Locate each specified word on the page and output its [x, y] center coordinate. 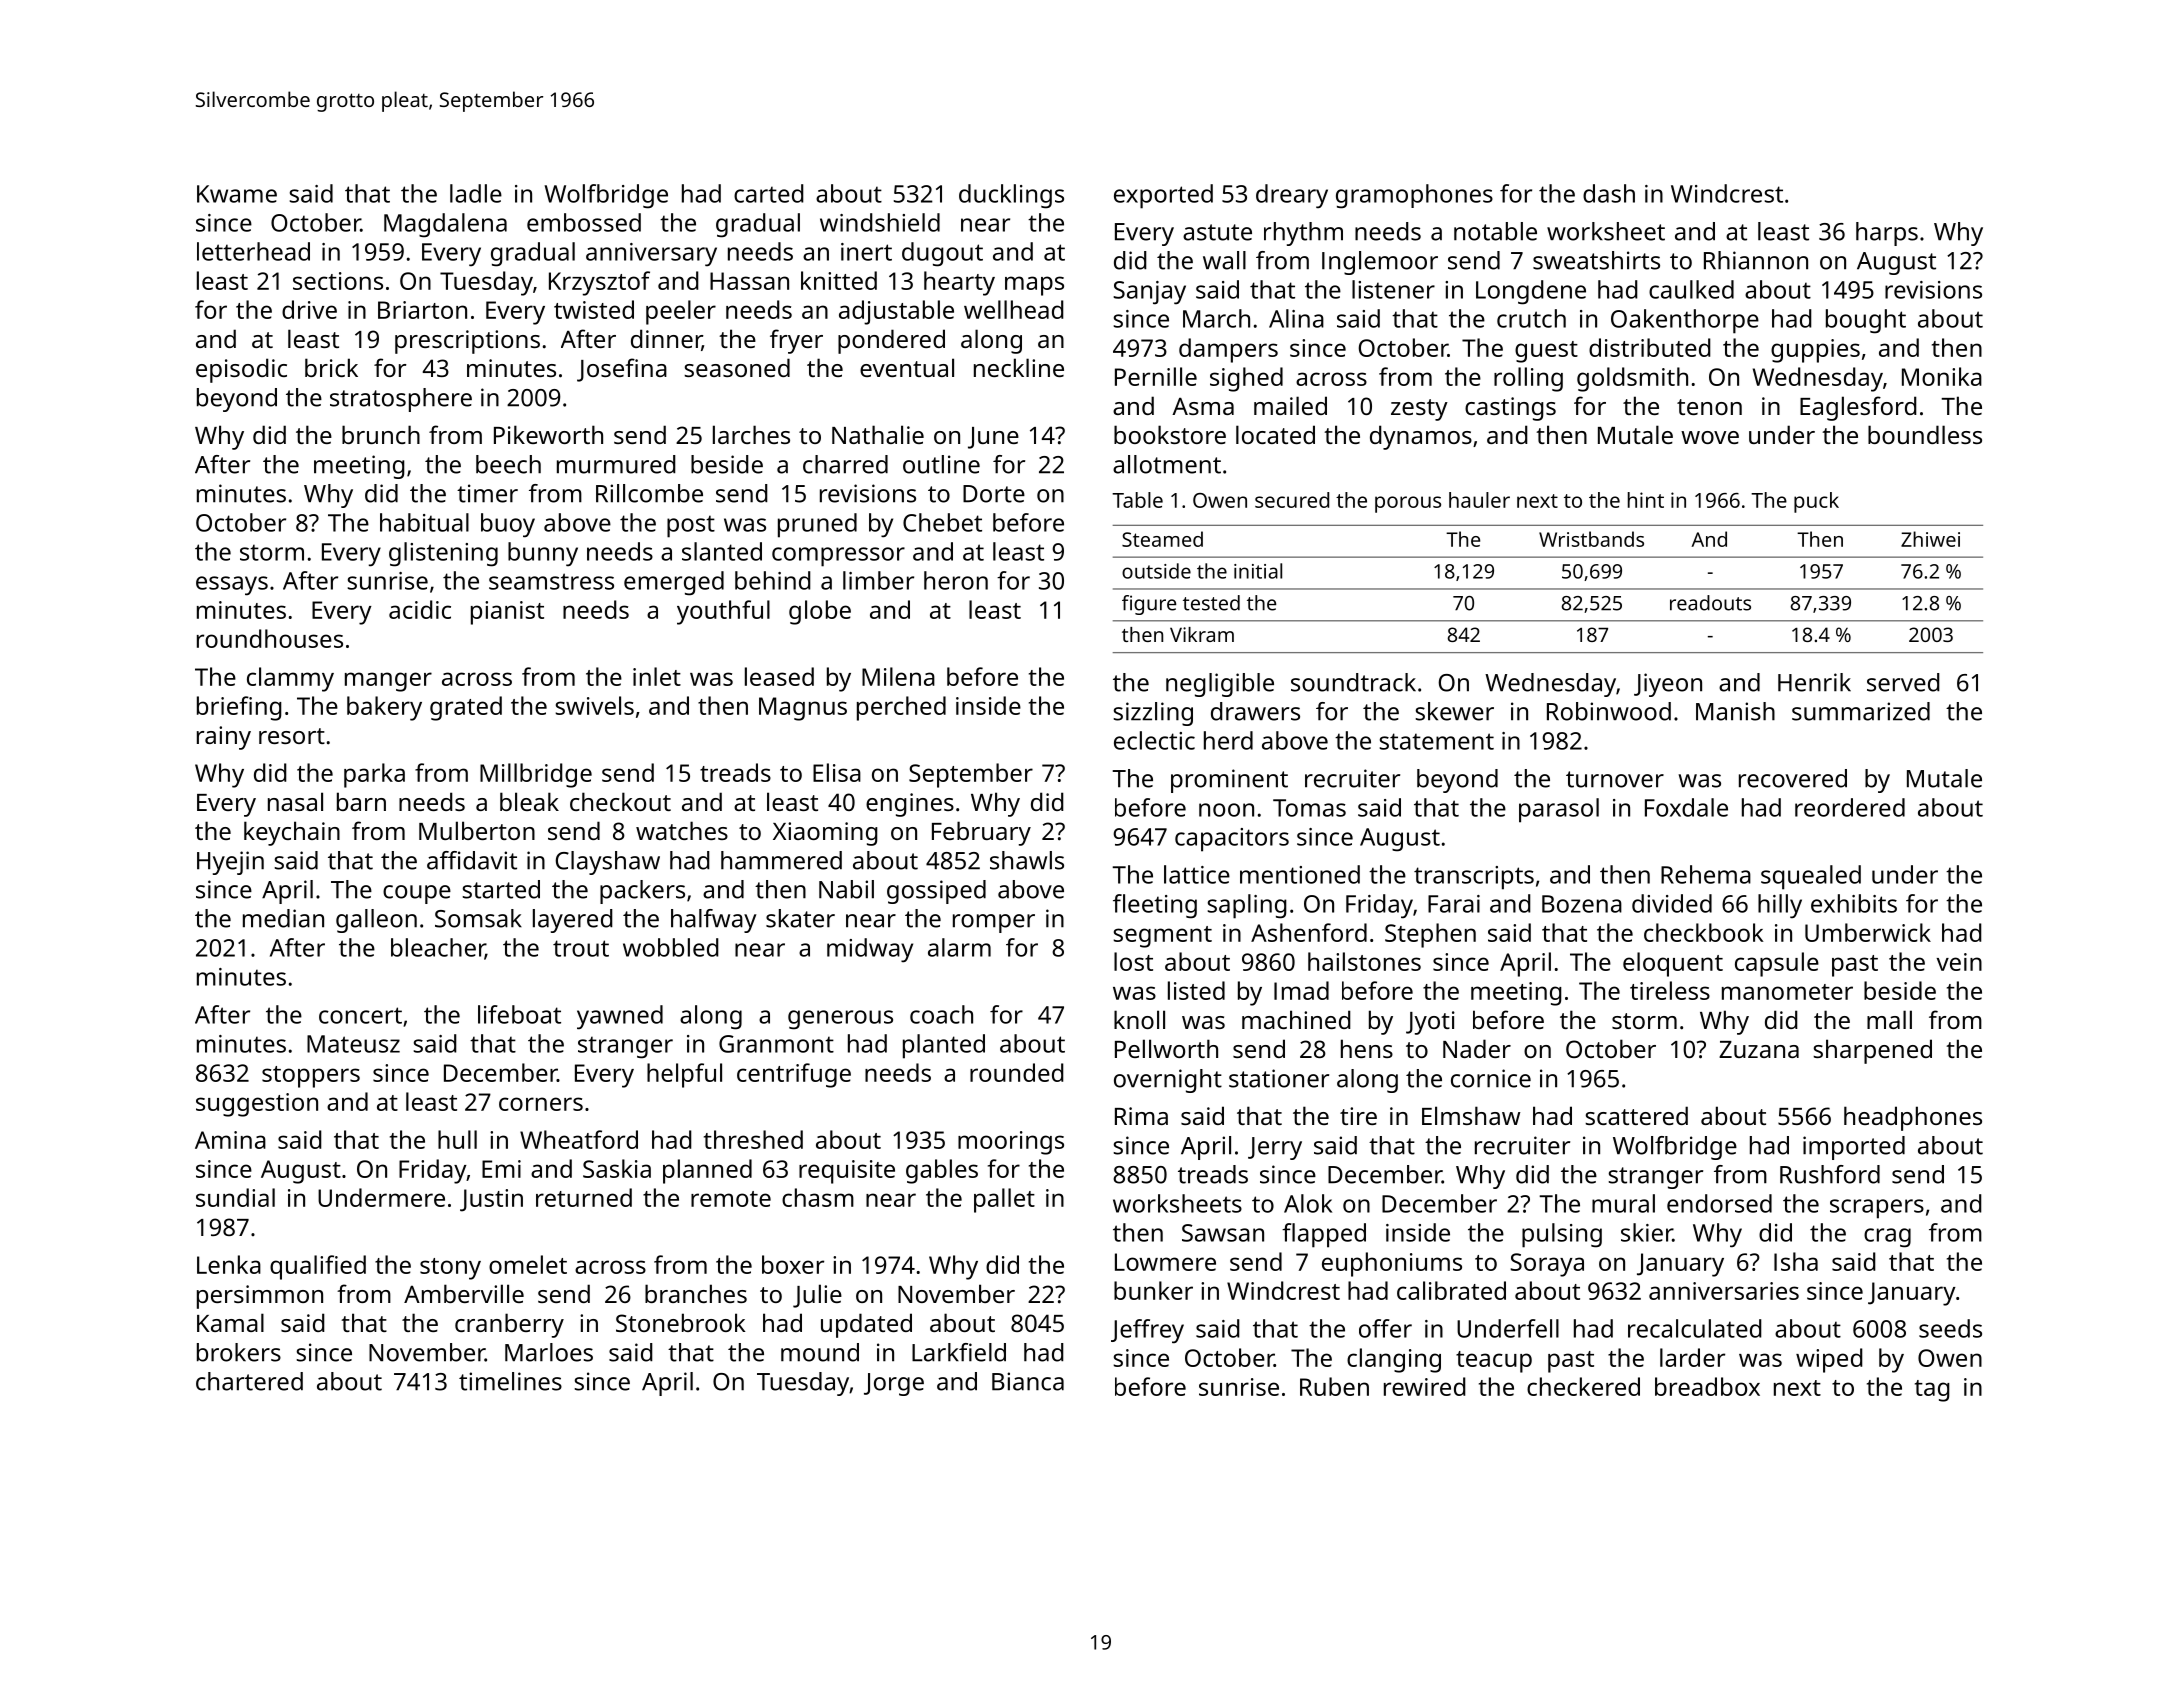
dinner [666, 340]
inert [866, 252]
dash [1609, 193]
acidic [420, 609]
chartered [249, 1381]
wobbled [671, 947]
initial [1258, 571]
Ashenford [1309, 932]
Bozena [1582, 904]
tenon [1709, 407]
